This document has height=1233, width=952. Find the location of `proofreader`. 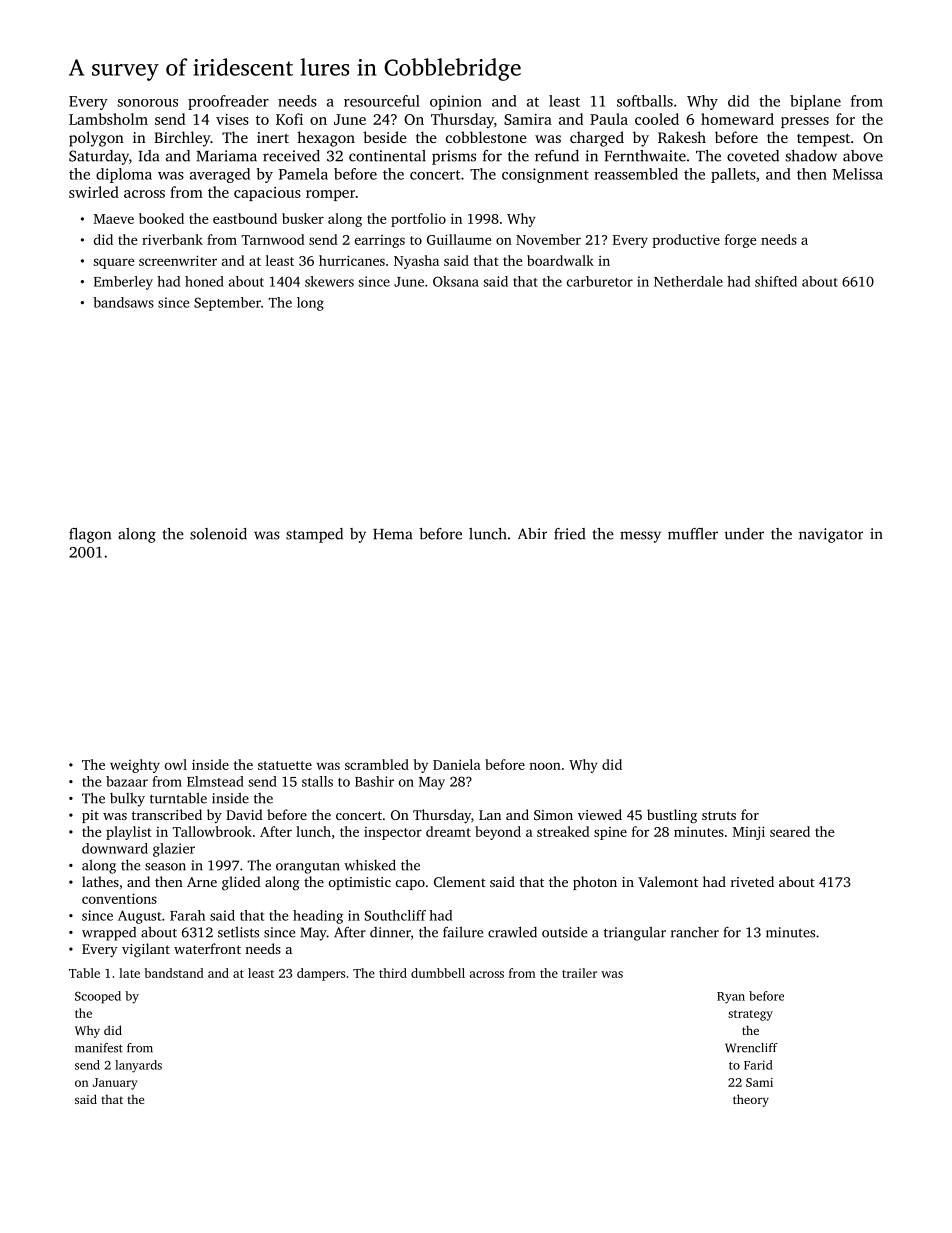

proofreader is located at coordinates (228, 102).
